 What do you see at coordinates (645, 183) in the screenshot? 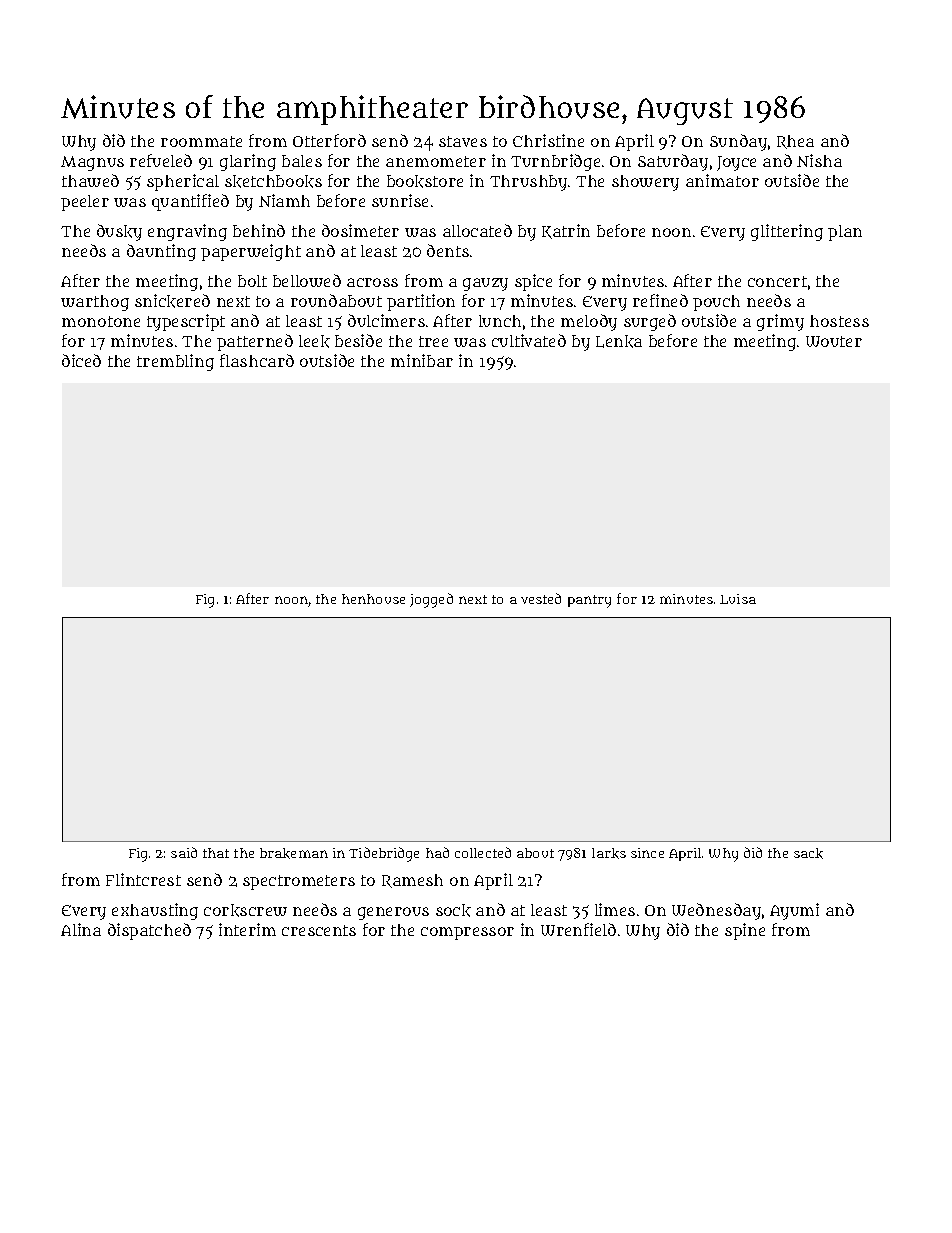
I see `showery` at bounding box center [645, 183].
